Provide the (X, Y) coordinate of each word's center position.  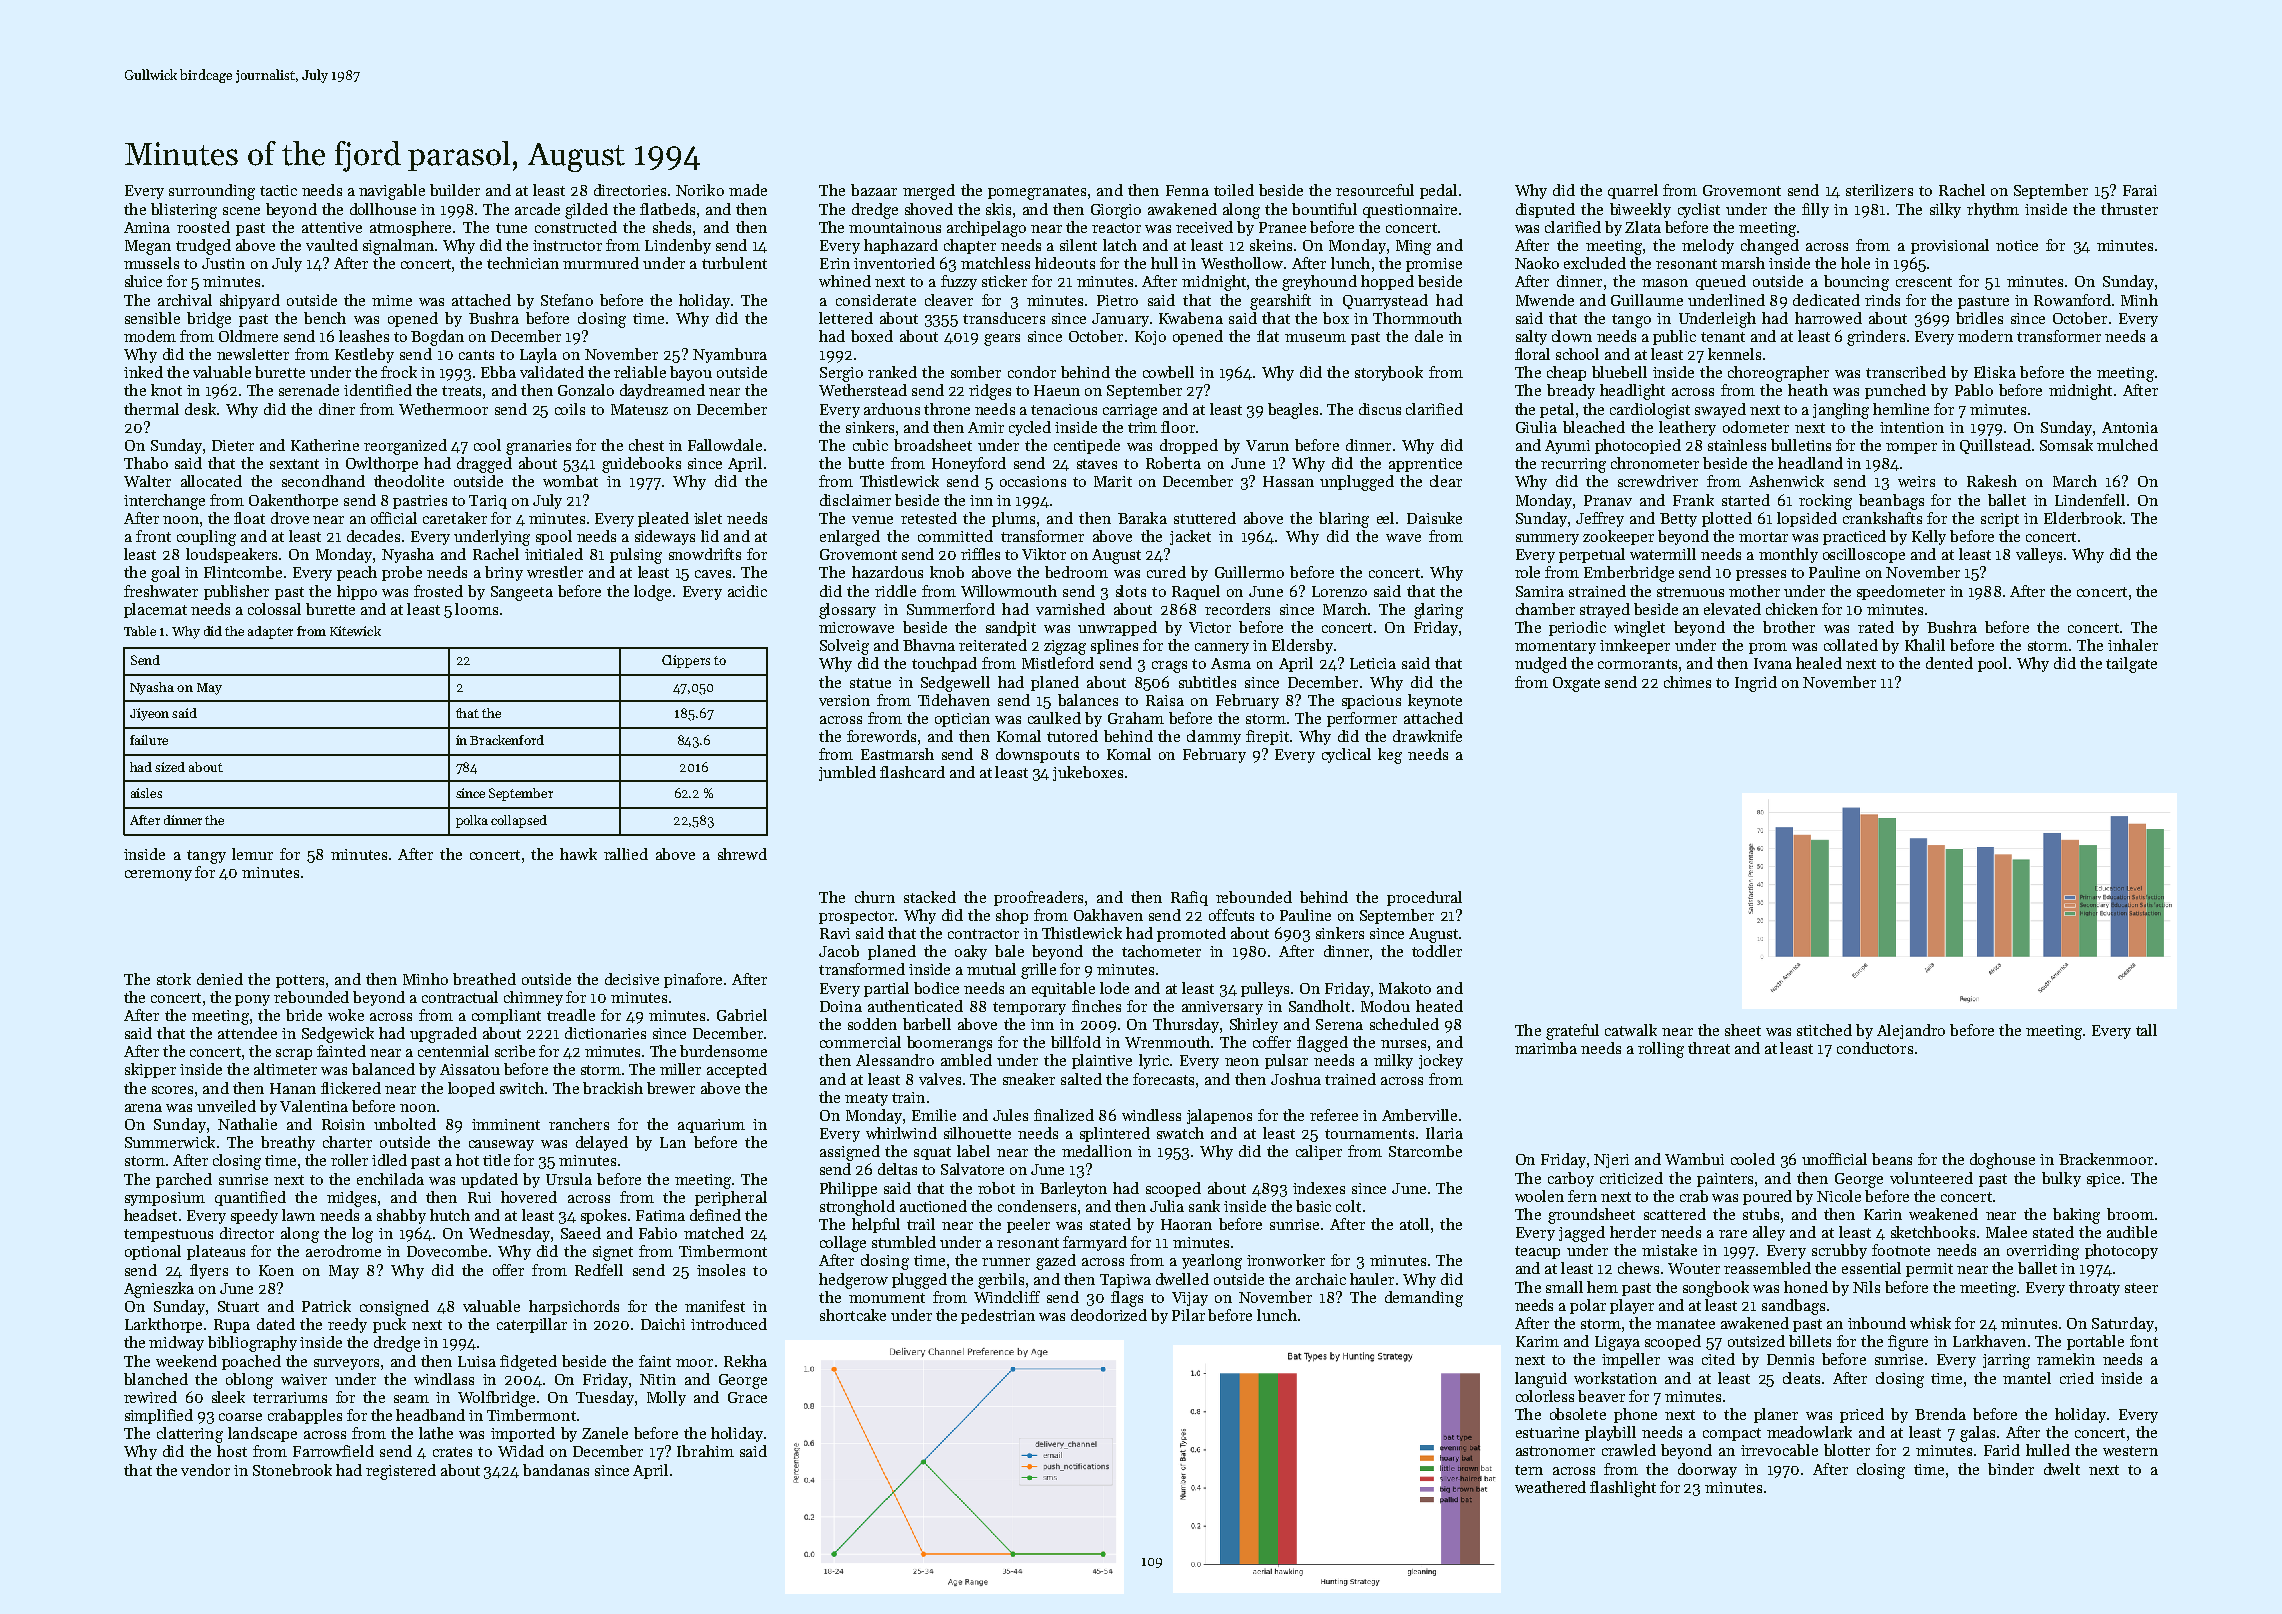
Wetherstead (863, 390)
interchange (164, 502)
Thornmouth (1417, 318)
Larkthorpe (163, 1325)
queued (1721, 282)
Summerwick (170, 1142)
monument (887, 1298)
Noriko (700, 190)
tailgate (2131, 665)
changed (1770, 247)
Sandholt (1319, 1006)
